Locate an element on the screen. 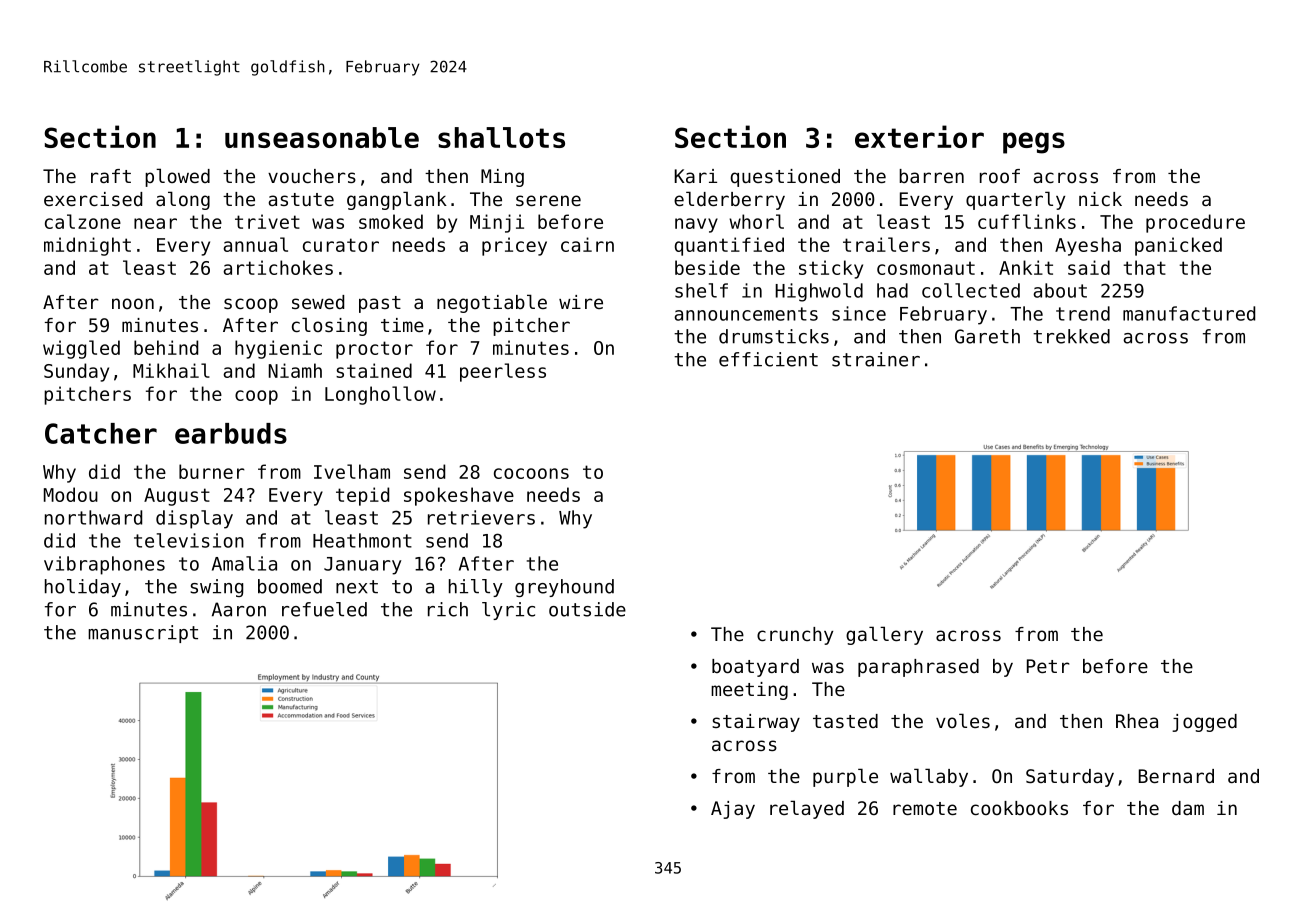 The image size is (1308, 924). gallery is located at coordinates (884, 635).
